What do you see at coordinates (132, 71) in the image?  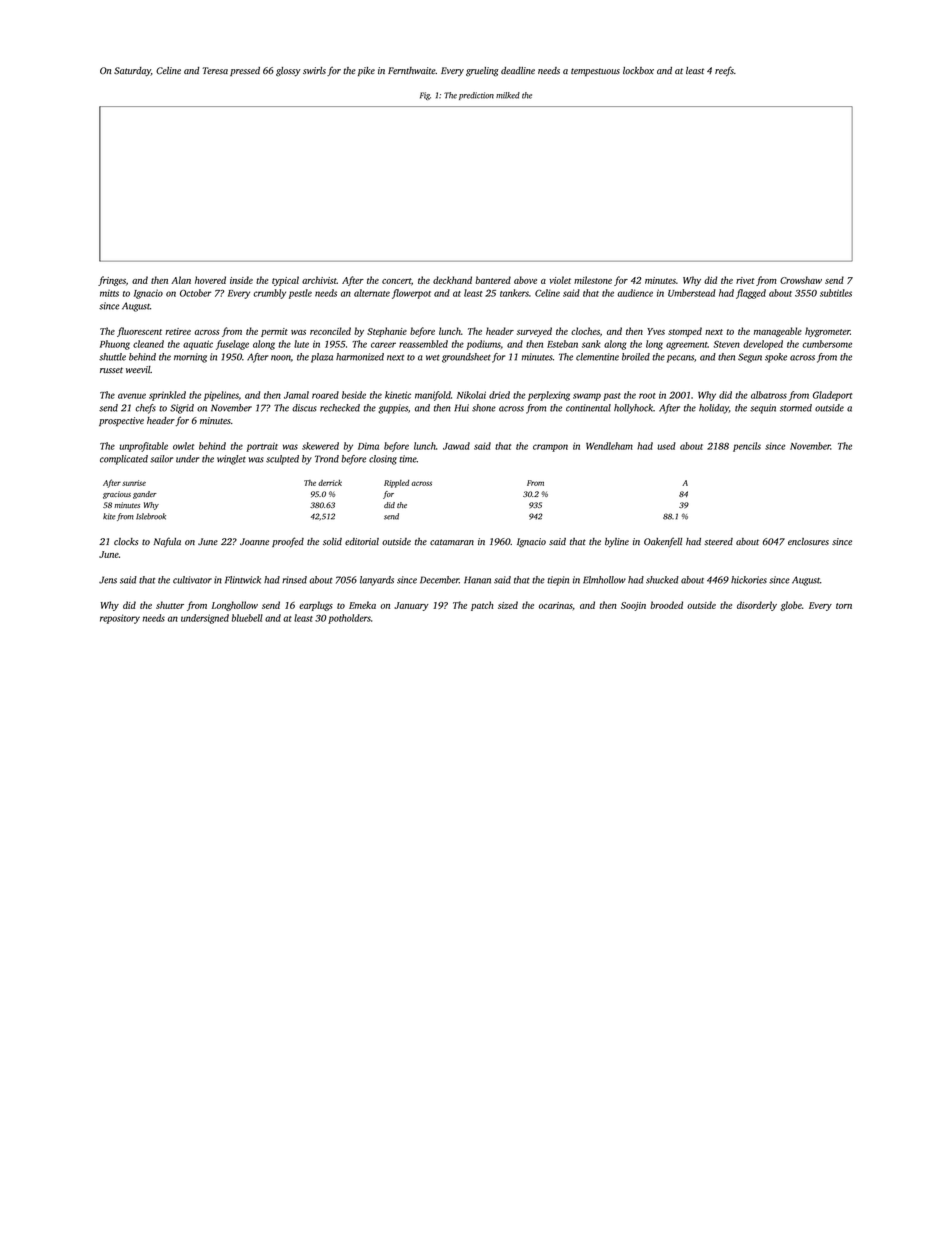 I see `Saturday` at bounding box center [132, 71].
